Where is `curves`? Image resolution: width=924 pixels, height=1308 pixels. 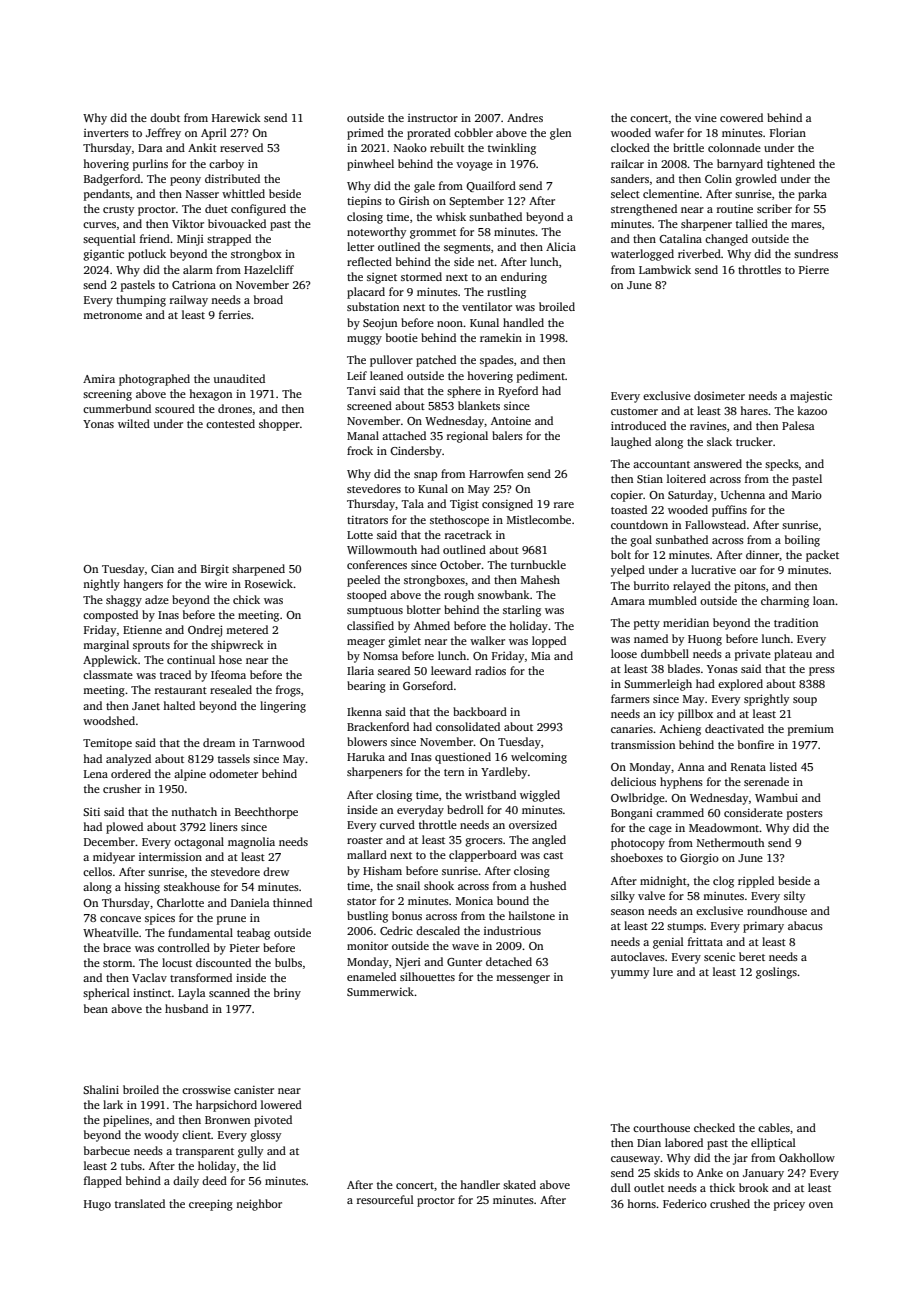 curves is located at coordinates (99, 225).
